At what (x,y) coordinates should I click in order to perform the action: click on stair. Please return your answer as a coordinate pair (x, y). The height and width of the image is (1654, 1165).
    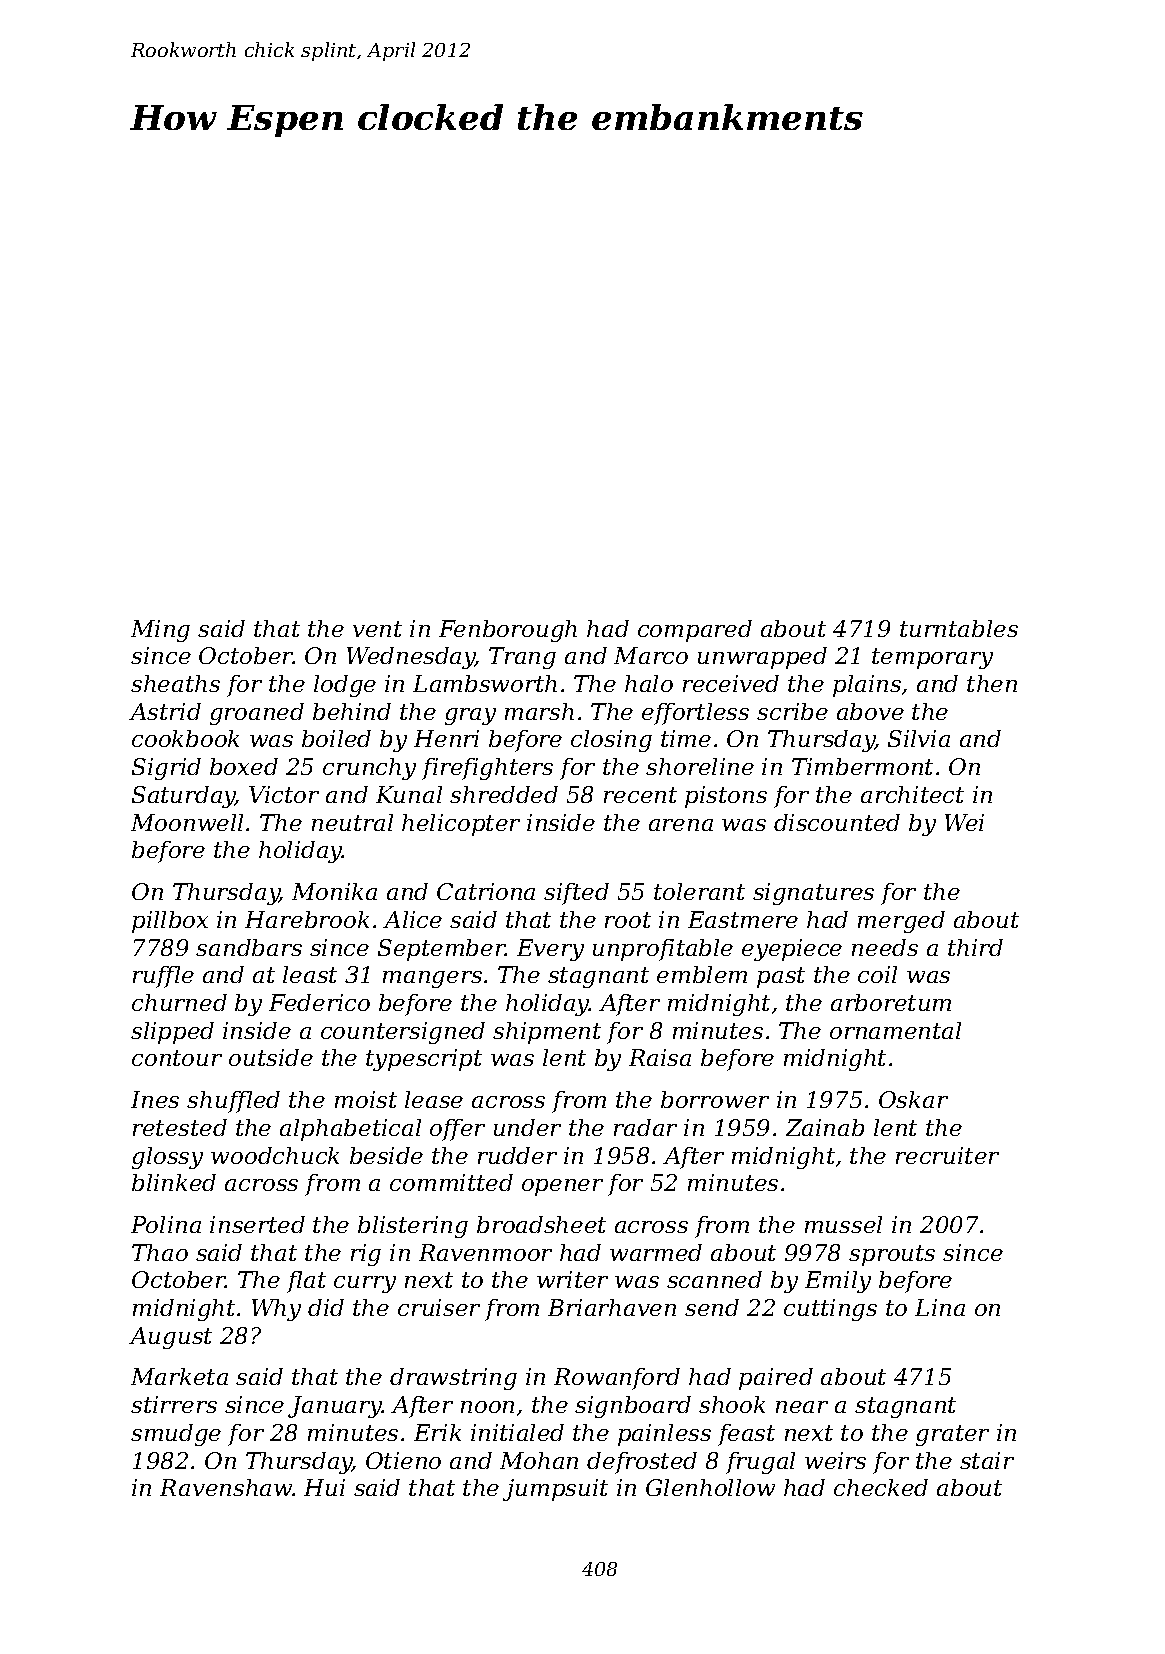
    Looking at the image, I should click on (987, 1460).
